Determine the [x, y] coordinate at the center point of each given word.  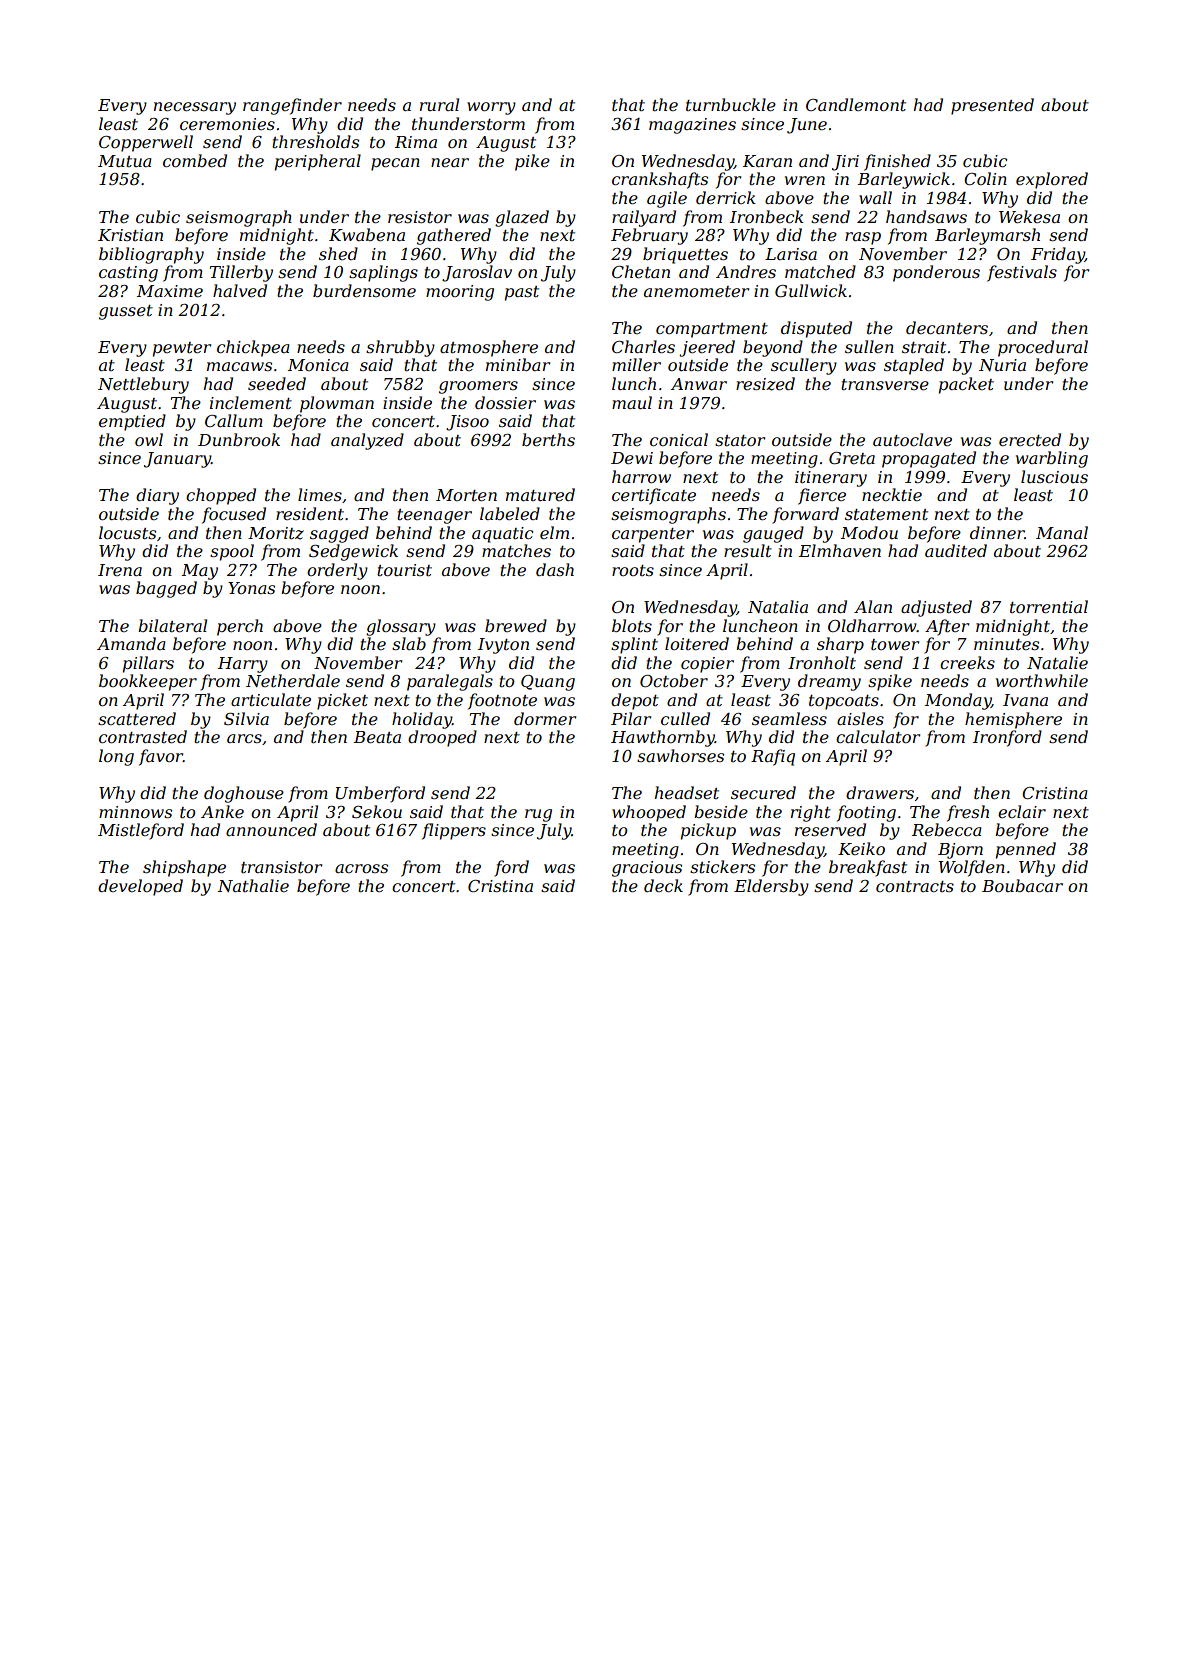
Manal [1062, 532]
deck [663, 885]
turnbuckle [731, 104]
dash [555, 569]
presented [992, 106]
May [200, 572]
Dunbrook [239, 439]
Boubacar [1022, 885]
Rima [416, 142]
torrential [1049, 606]
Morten [466, 495]
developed [140, 887]
